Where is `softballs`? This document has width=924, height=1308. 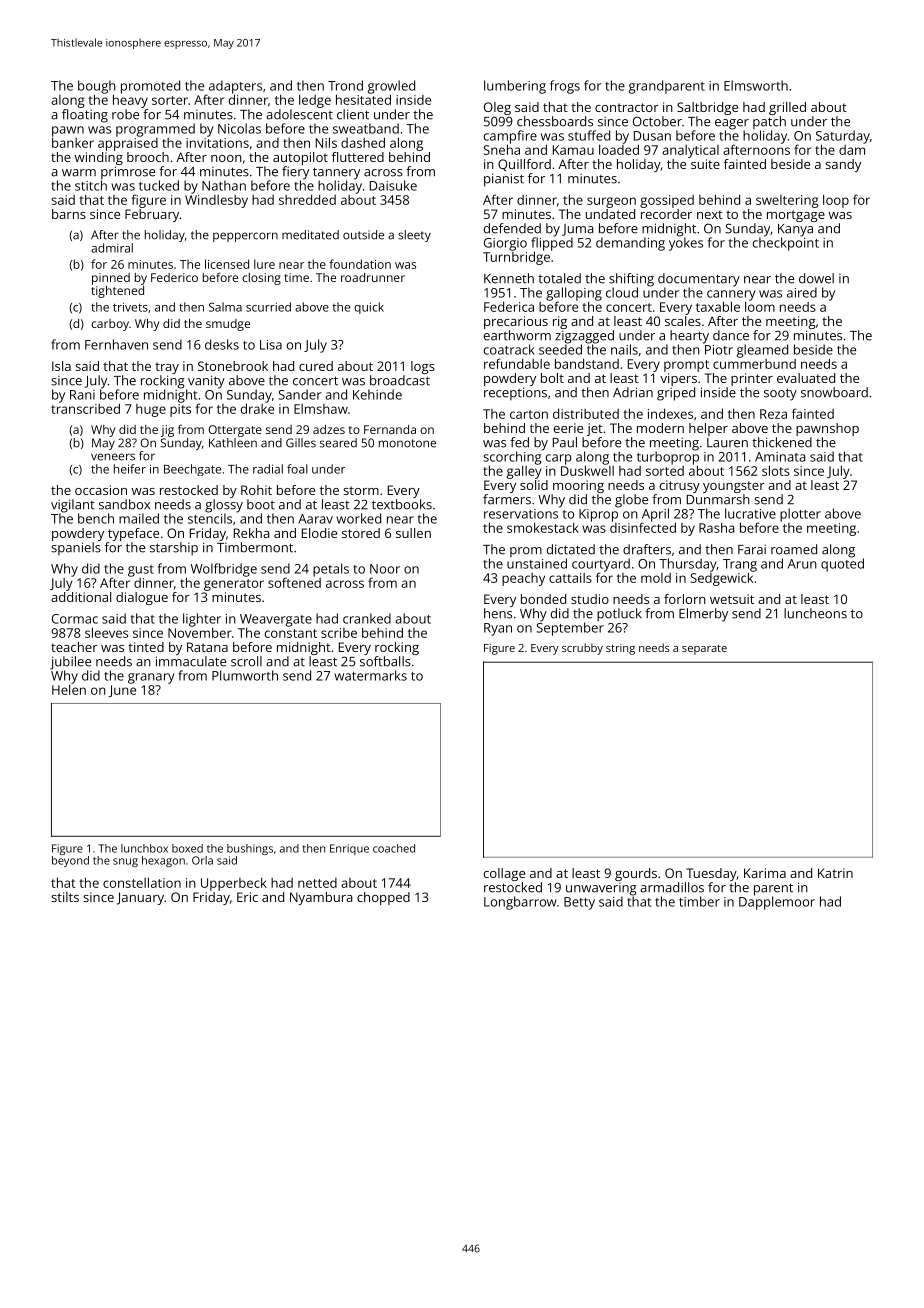
softballs is located at coordinates (385, 661).
